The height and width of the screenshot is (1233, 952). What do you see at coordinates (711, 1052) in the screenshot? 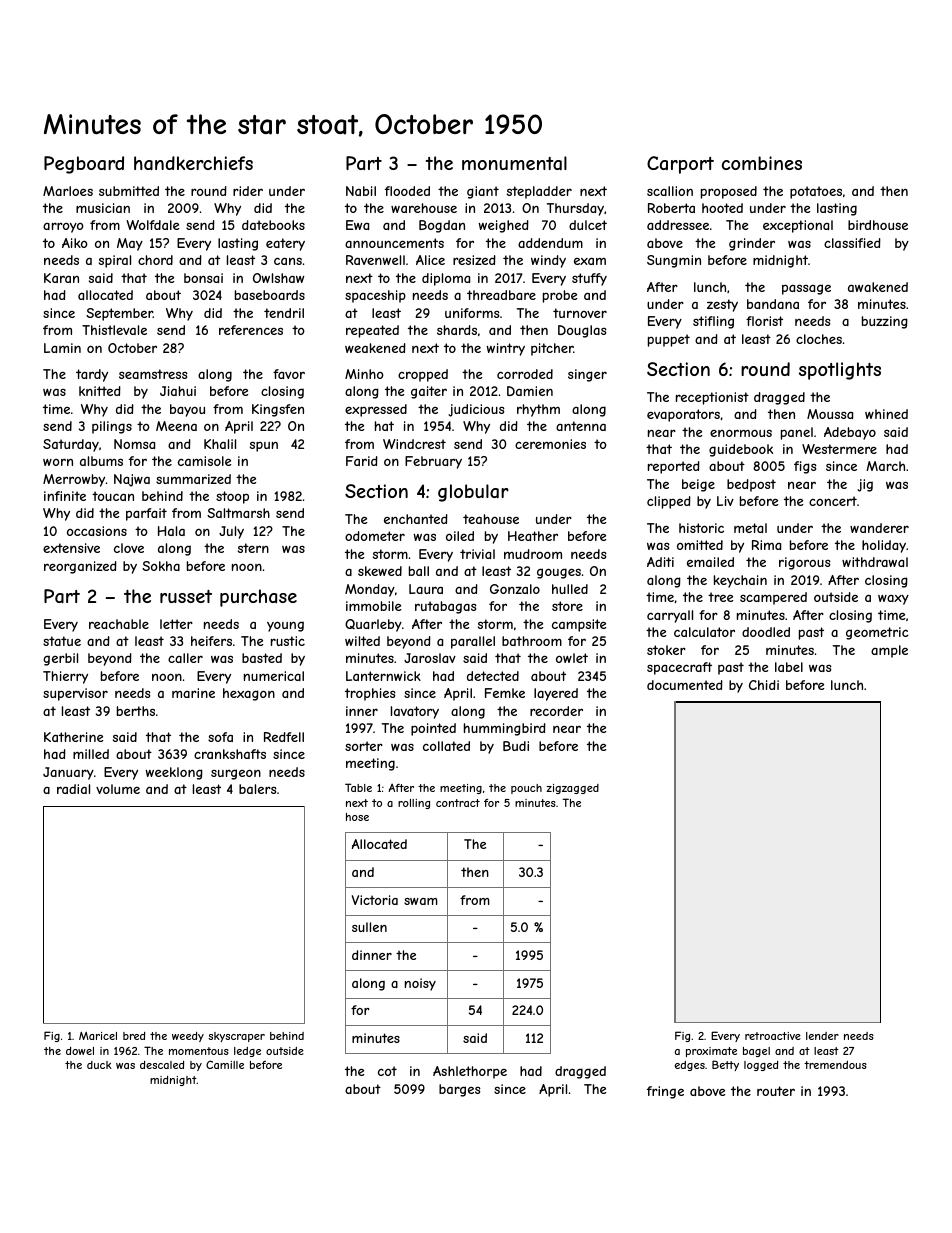
I see `proximate` at bounding box center [711, 1052].
